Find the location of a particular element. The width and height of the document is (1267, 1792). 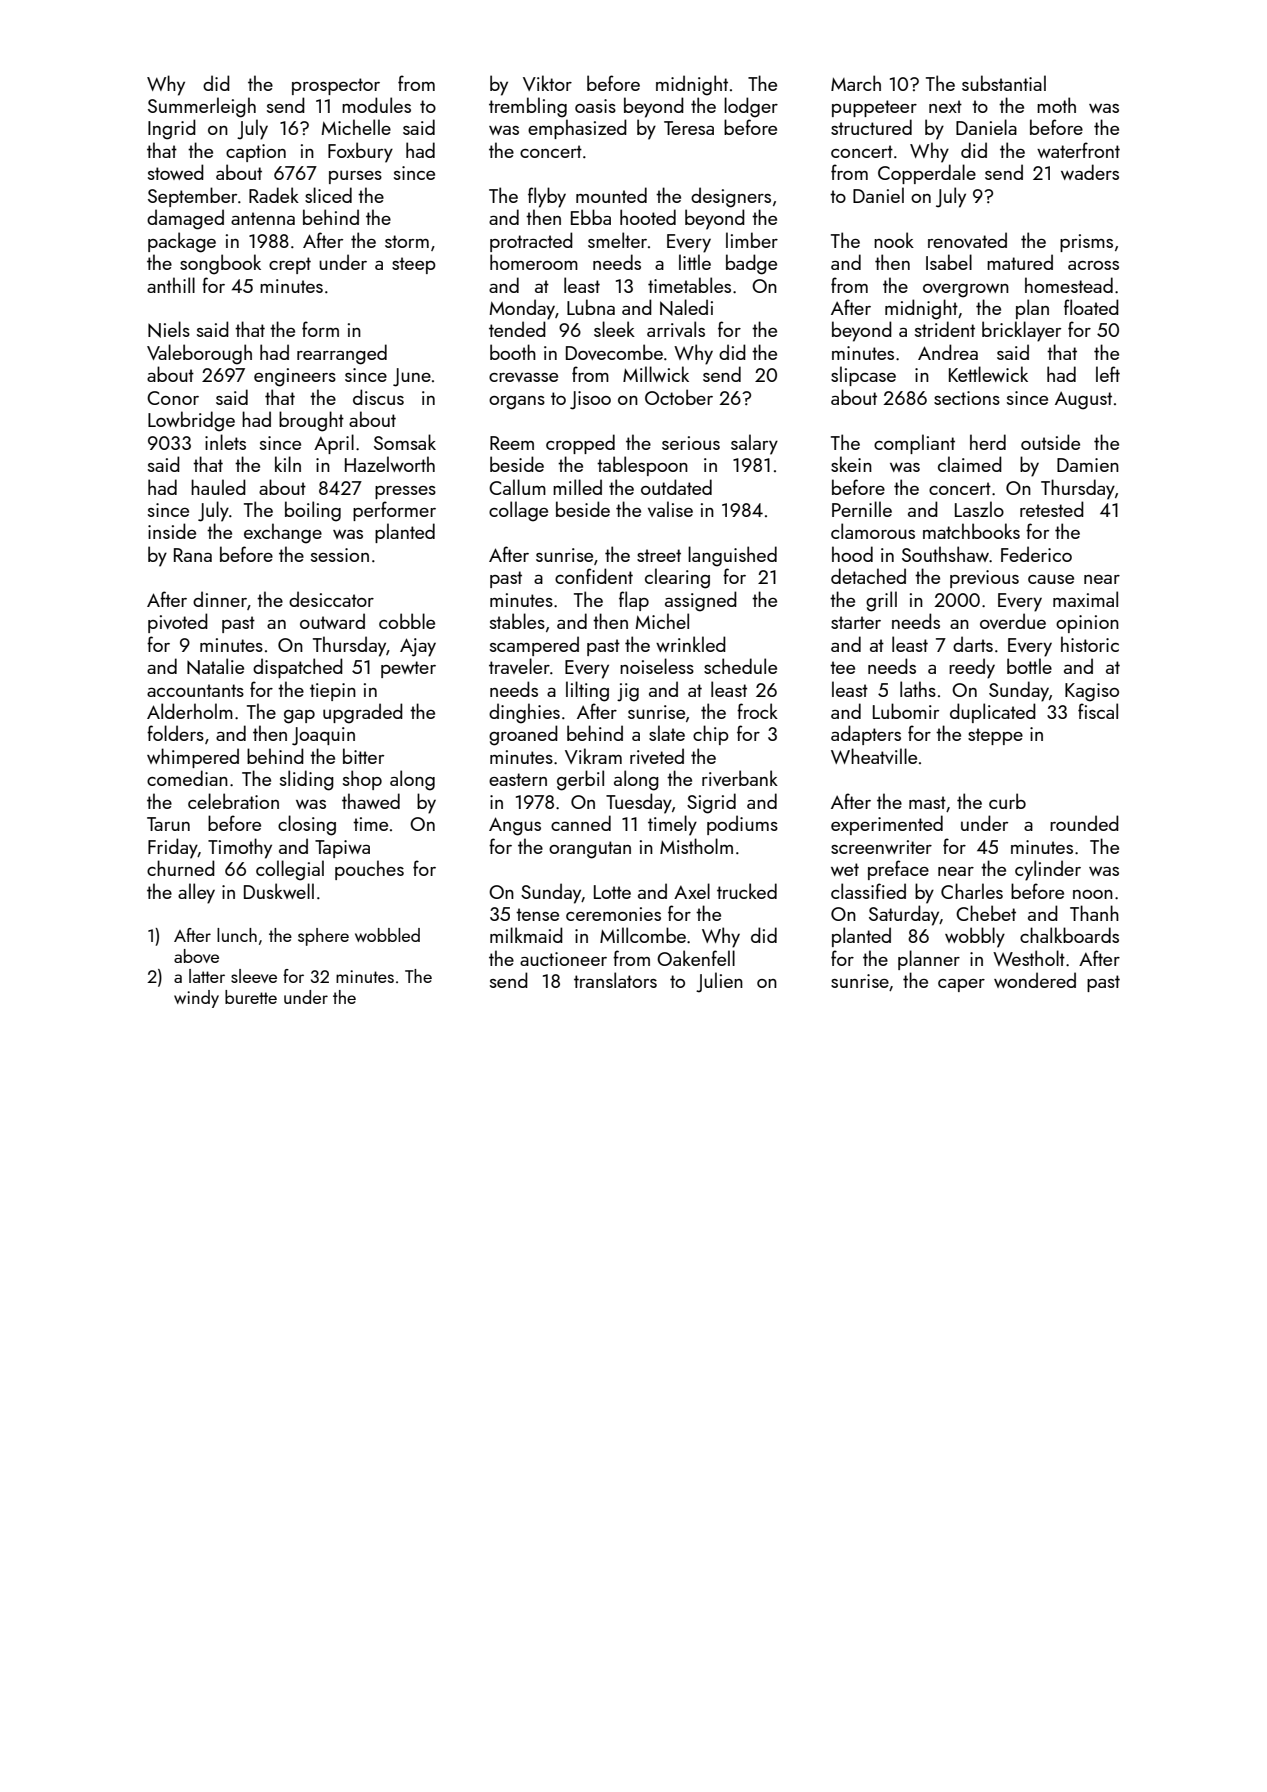

dinghies is located at coordinates (524, 713).
